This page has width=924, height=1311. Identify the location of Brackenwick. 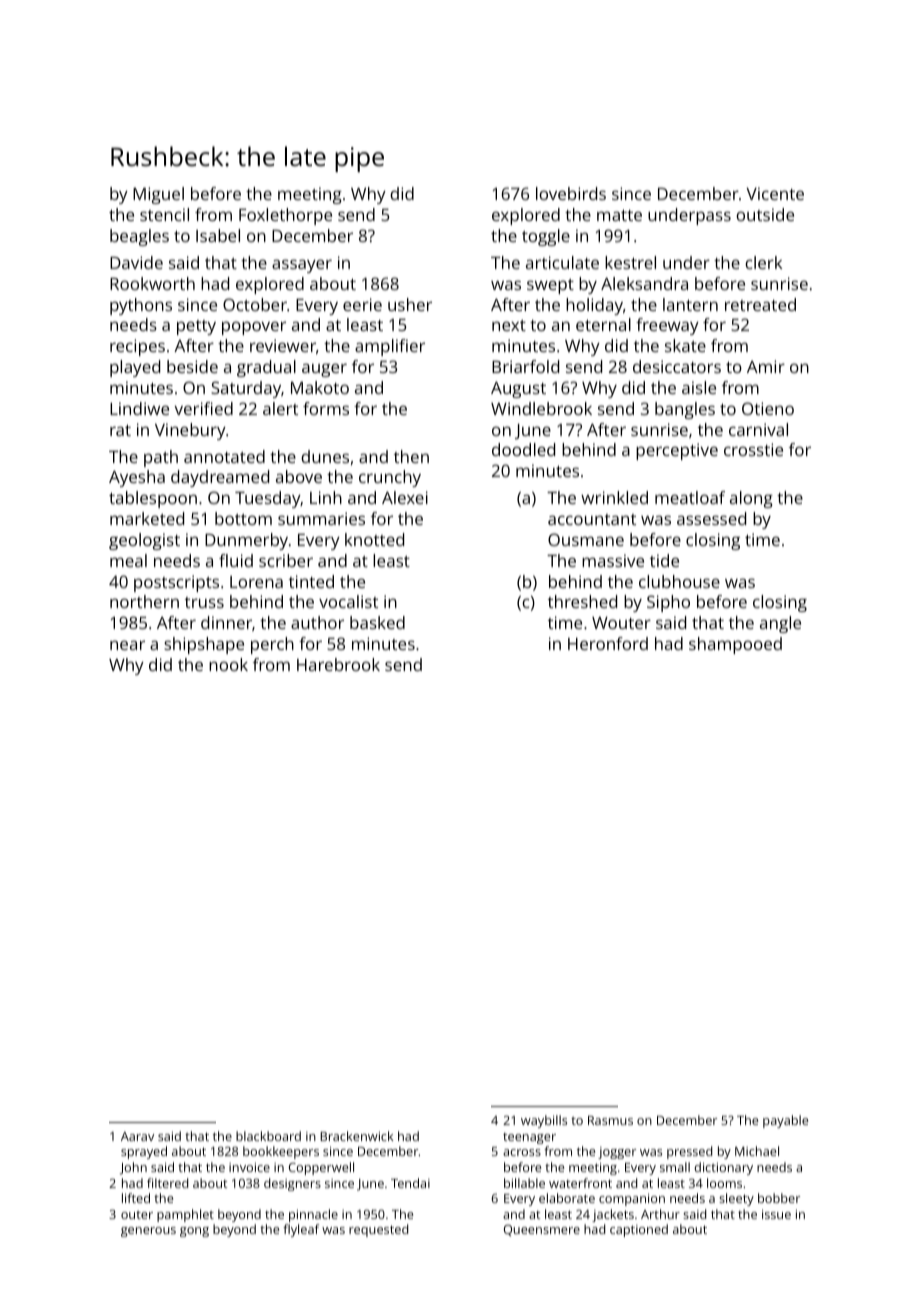
(357, 1136).
